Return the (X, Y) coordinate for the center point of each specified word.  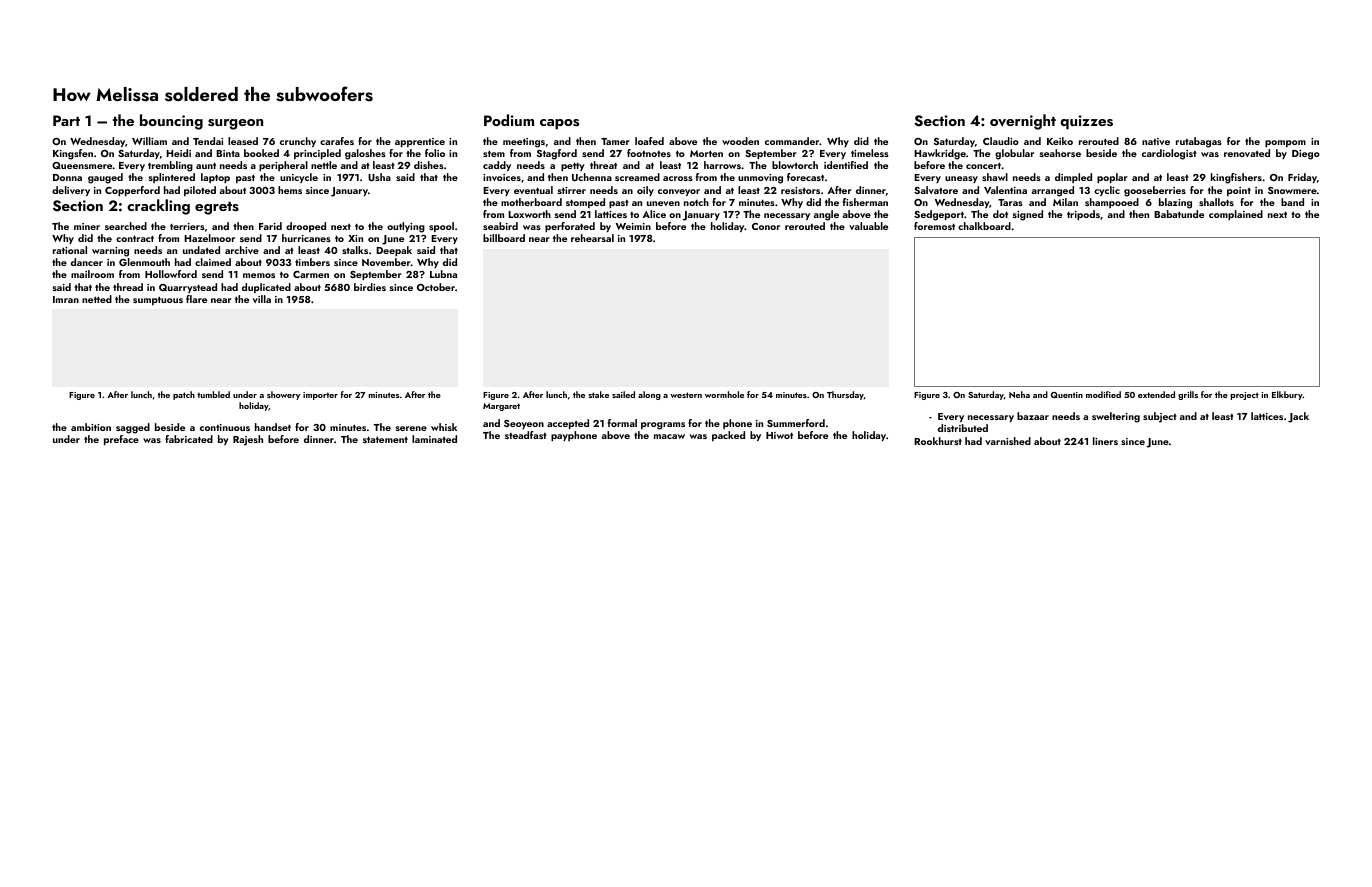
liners (1105, 441)
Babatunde (1179, 214)
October (436, 287)
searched (126, 226)
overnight (1023, 122)
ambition (91, 427)
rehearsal (592, 238)
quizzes (1086, 122)
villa (262, 299)
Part (66, 120)
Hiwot (779, 435)
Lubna (443, 274)
